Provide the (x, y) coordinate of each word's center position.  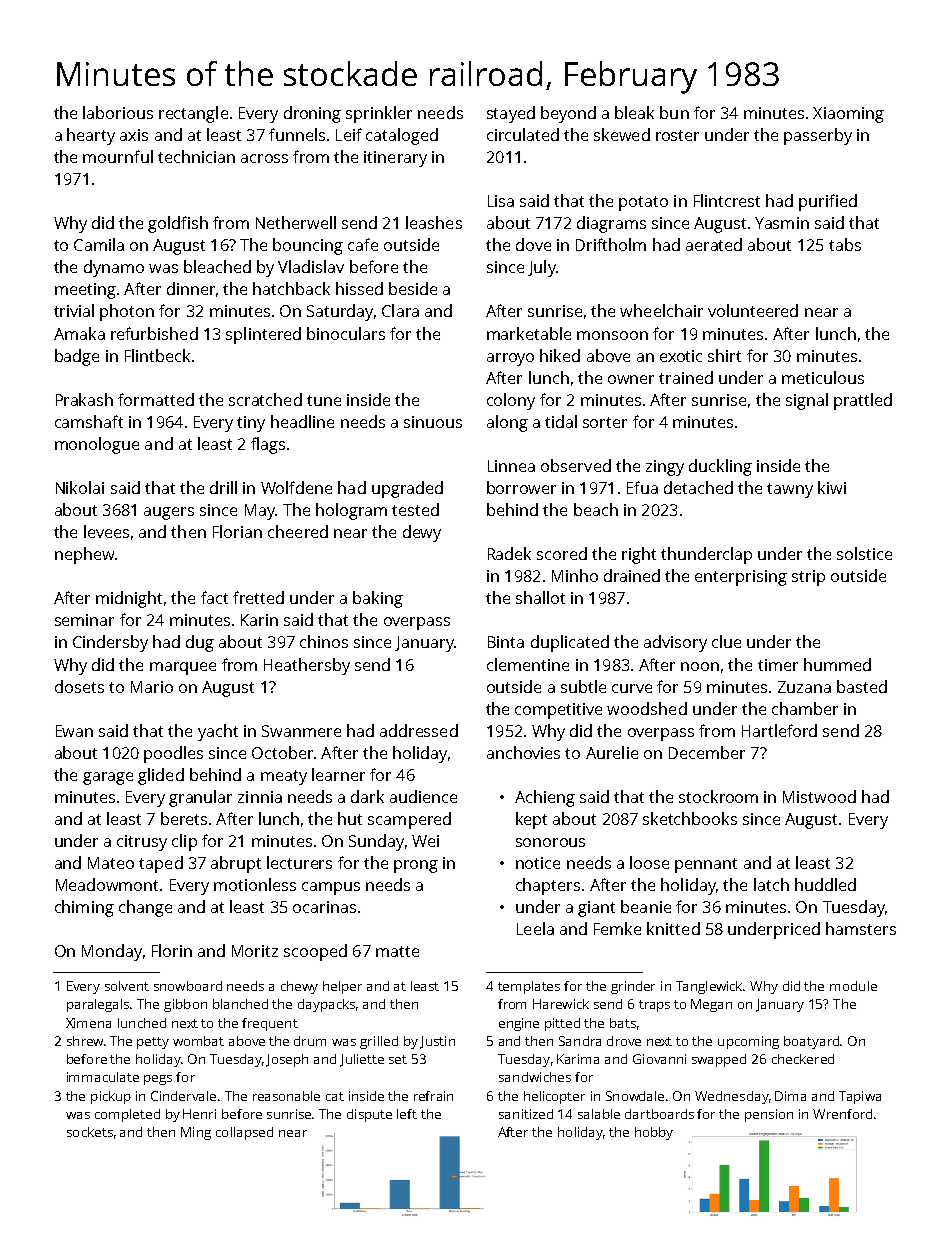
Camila (99, 244)
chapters (548, 886)
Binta (506, 642)
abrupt (236, 864)
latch (771, 884)
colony (511, 401)
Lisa (501, 201)
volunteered (753, 310)
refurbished (154, 333)
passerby (818, 136)
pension (769, 1115)
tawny (790, 490)
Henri (199, 1114)
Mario (152, 687)
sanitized (526, 1114)
